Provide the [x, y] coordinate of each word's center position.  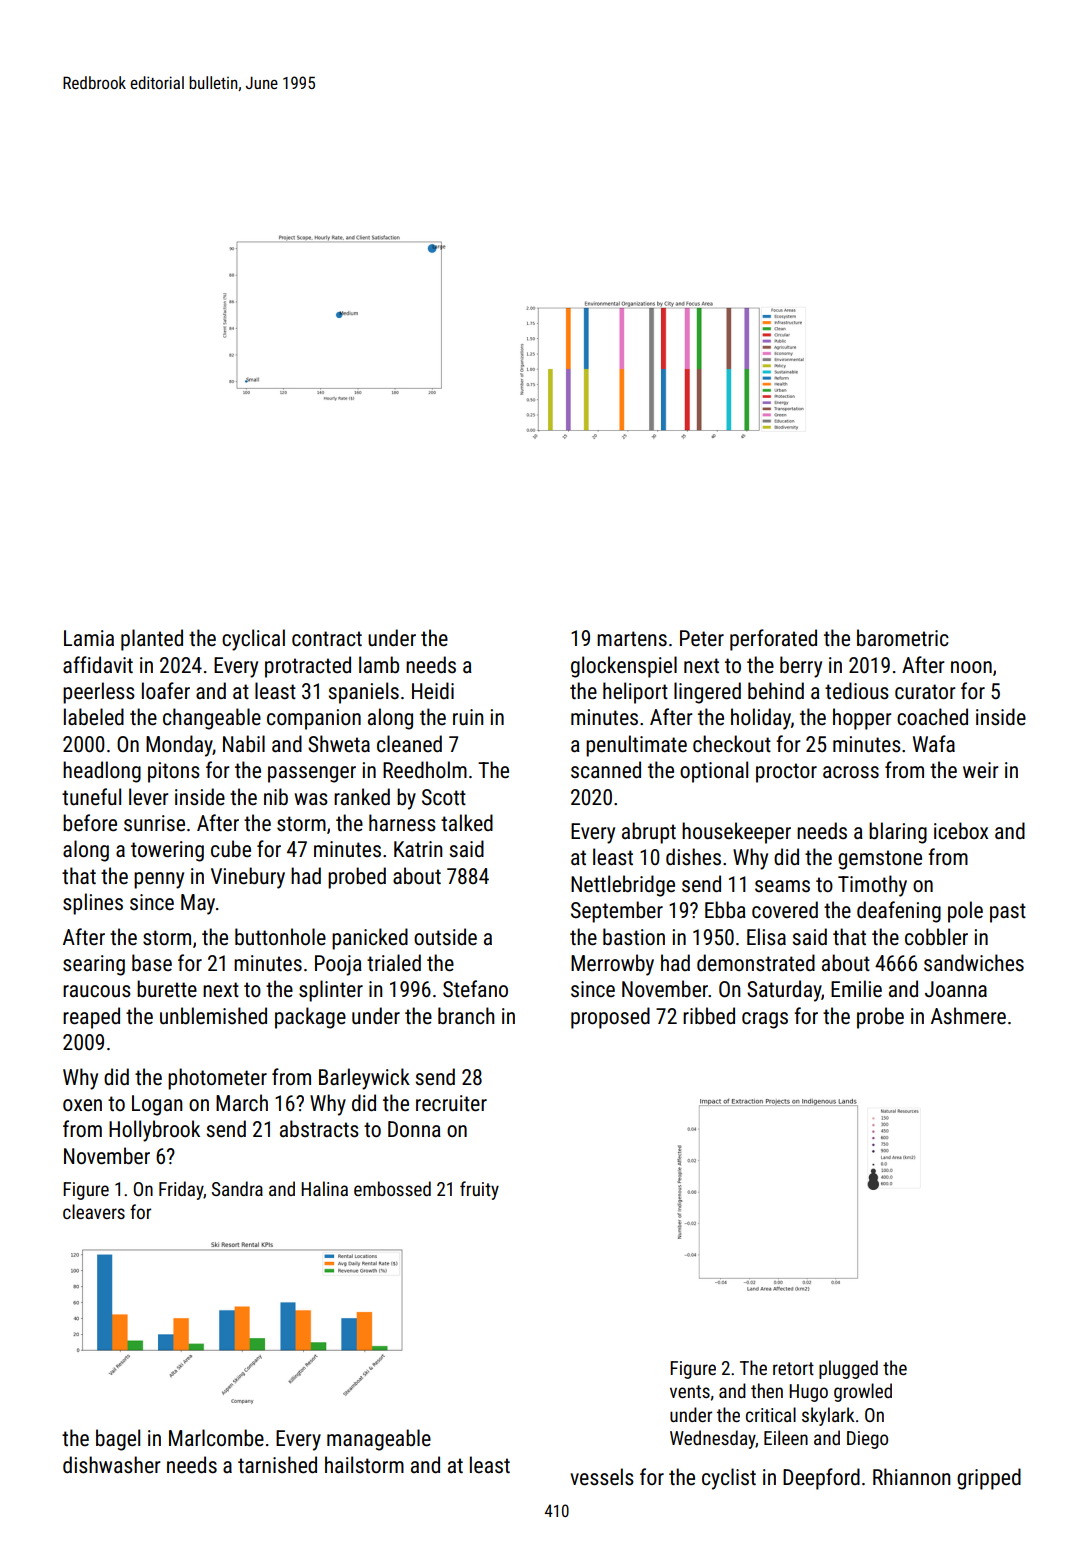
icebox [961, 831]
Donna [414, 1129]
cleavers [94, 1211]
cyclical [253, 640]
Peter [702, 638]
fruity [479, 1190]
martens [632, 639]
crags [765, 1020]
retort [793, 1368]
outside [445, 937]
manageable [379, 1440]
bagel [118, 1440]
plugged [848, 1369]
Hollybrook [154, 1131]
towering [167, 851]
